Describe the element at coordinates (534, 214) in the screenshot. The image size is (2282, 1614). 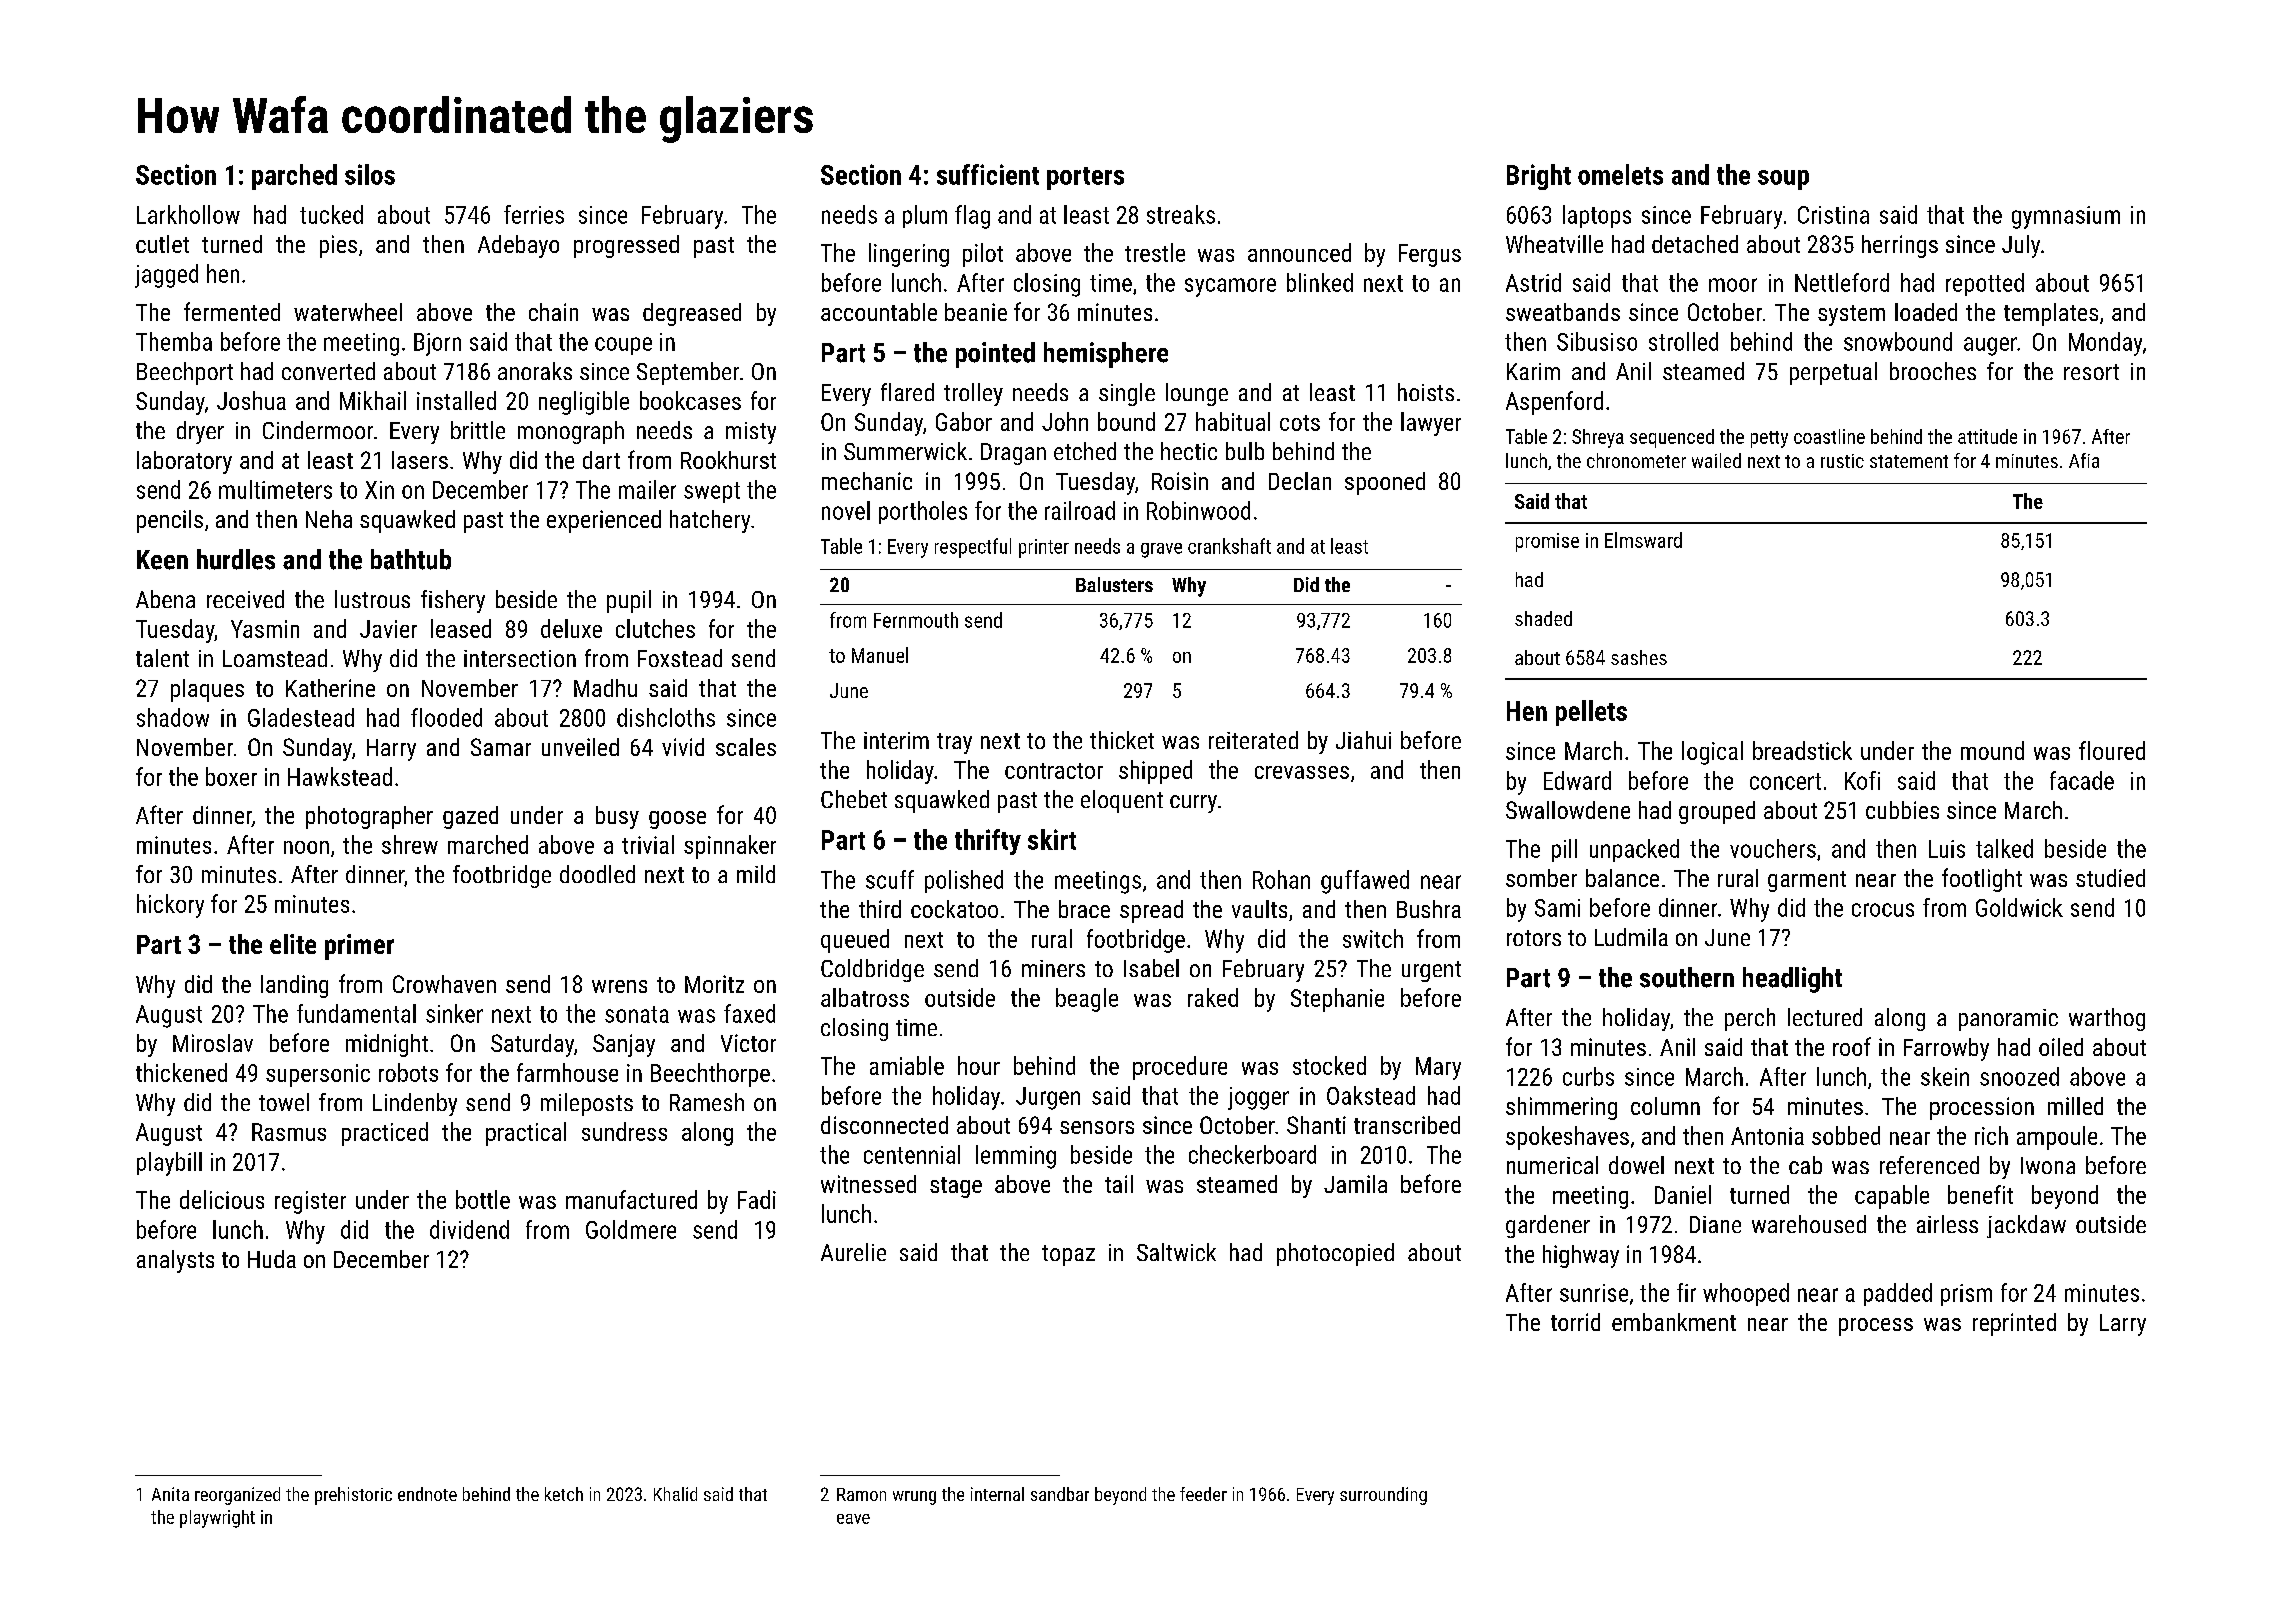
I see `ferries` at that location.
